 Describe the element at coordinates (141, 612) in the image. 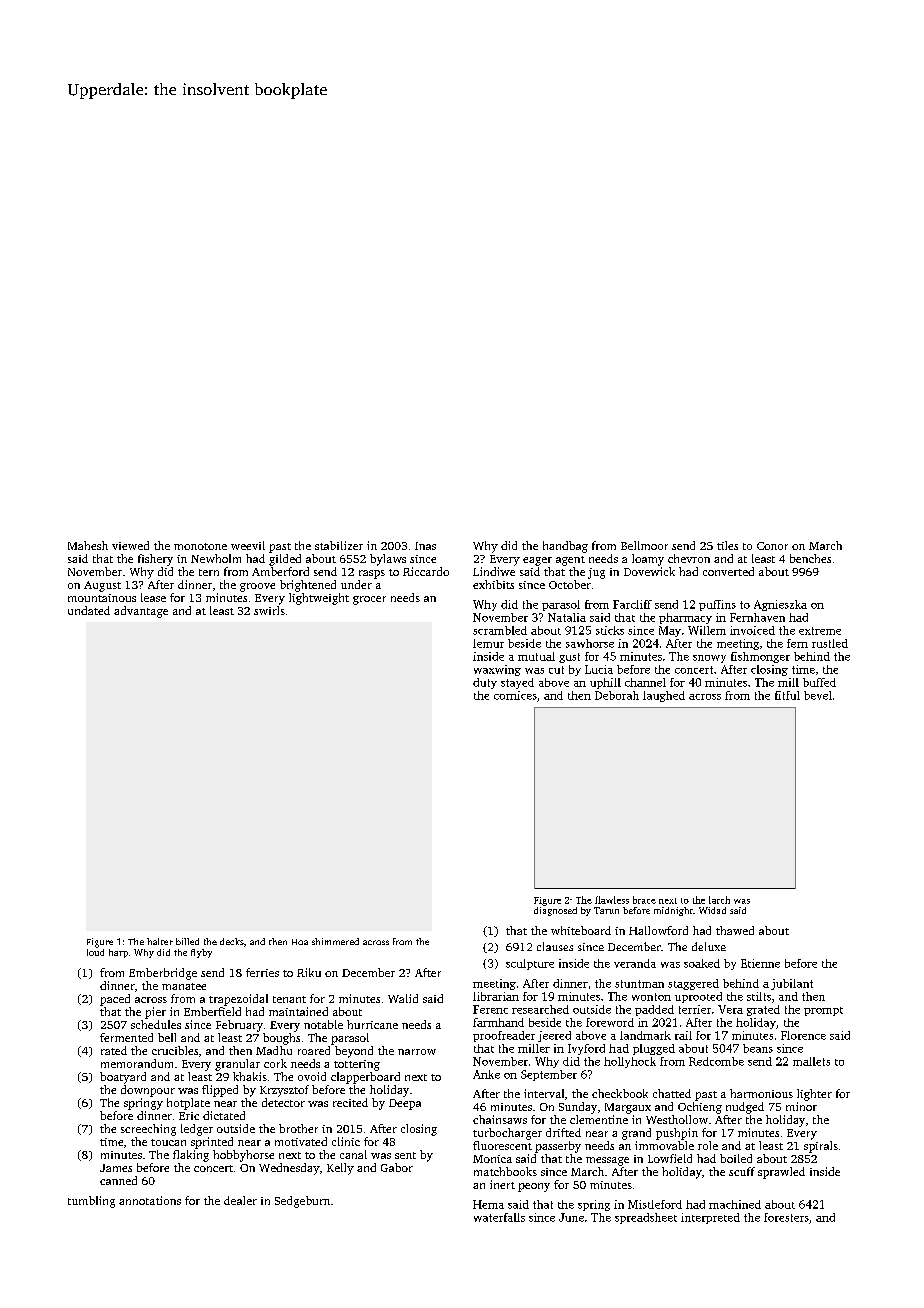

I see `advantage` at that location.
